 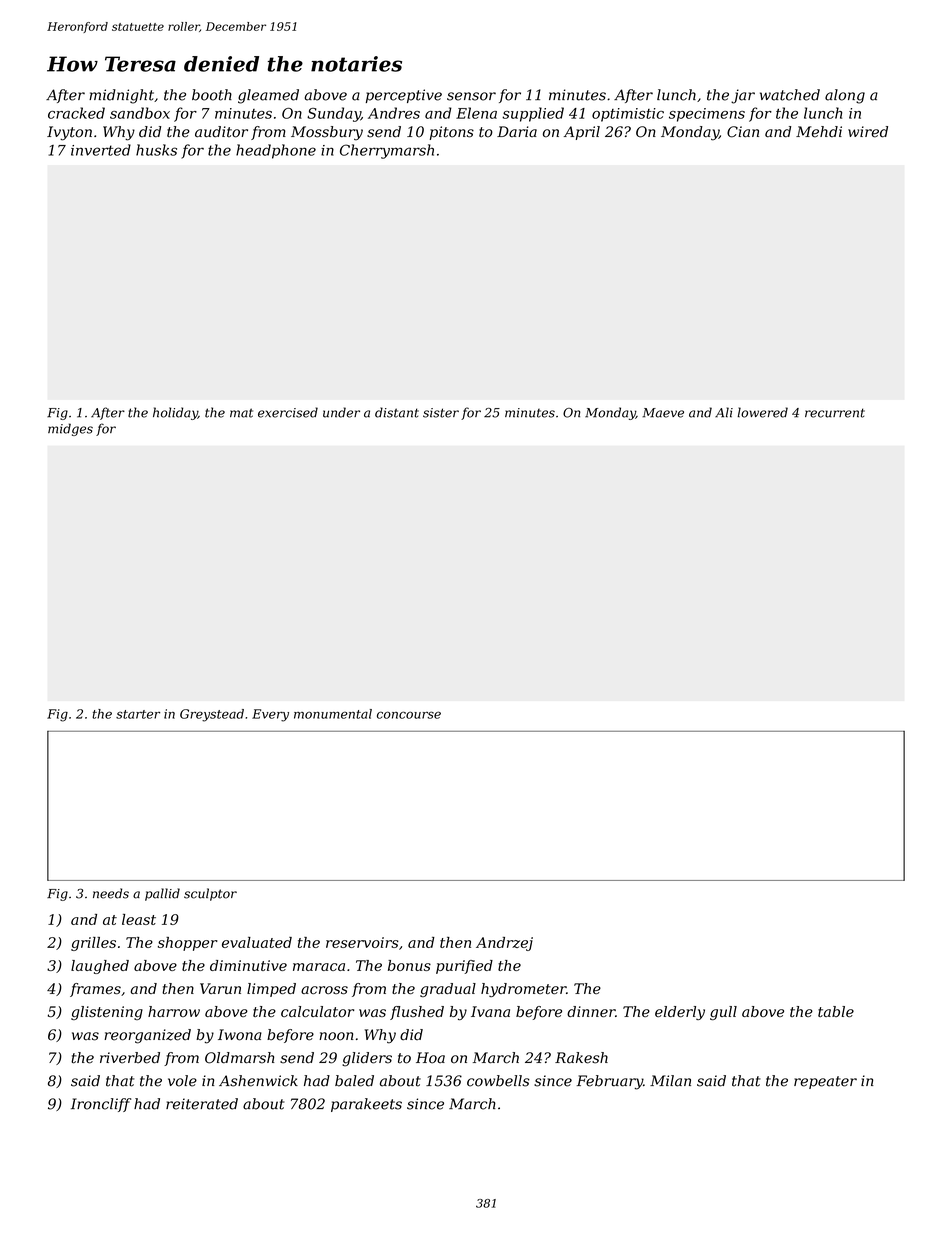 I want to click on Cherrymarsh, so click(x=387, y=151).
